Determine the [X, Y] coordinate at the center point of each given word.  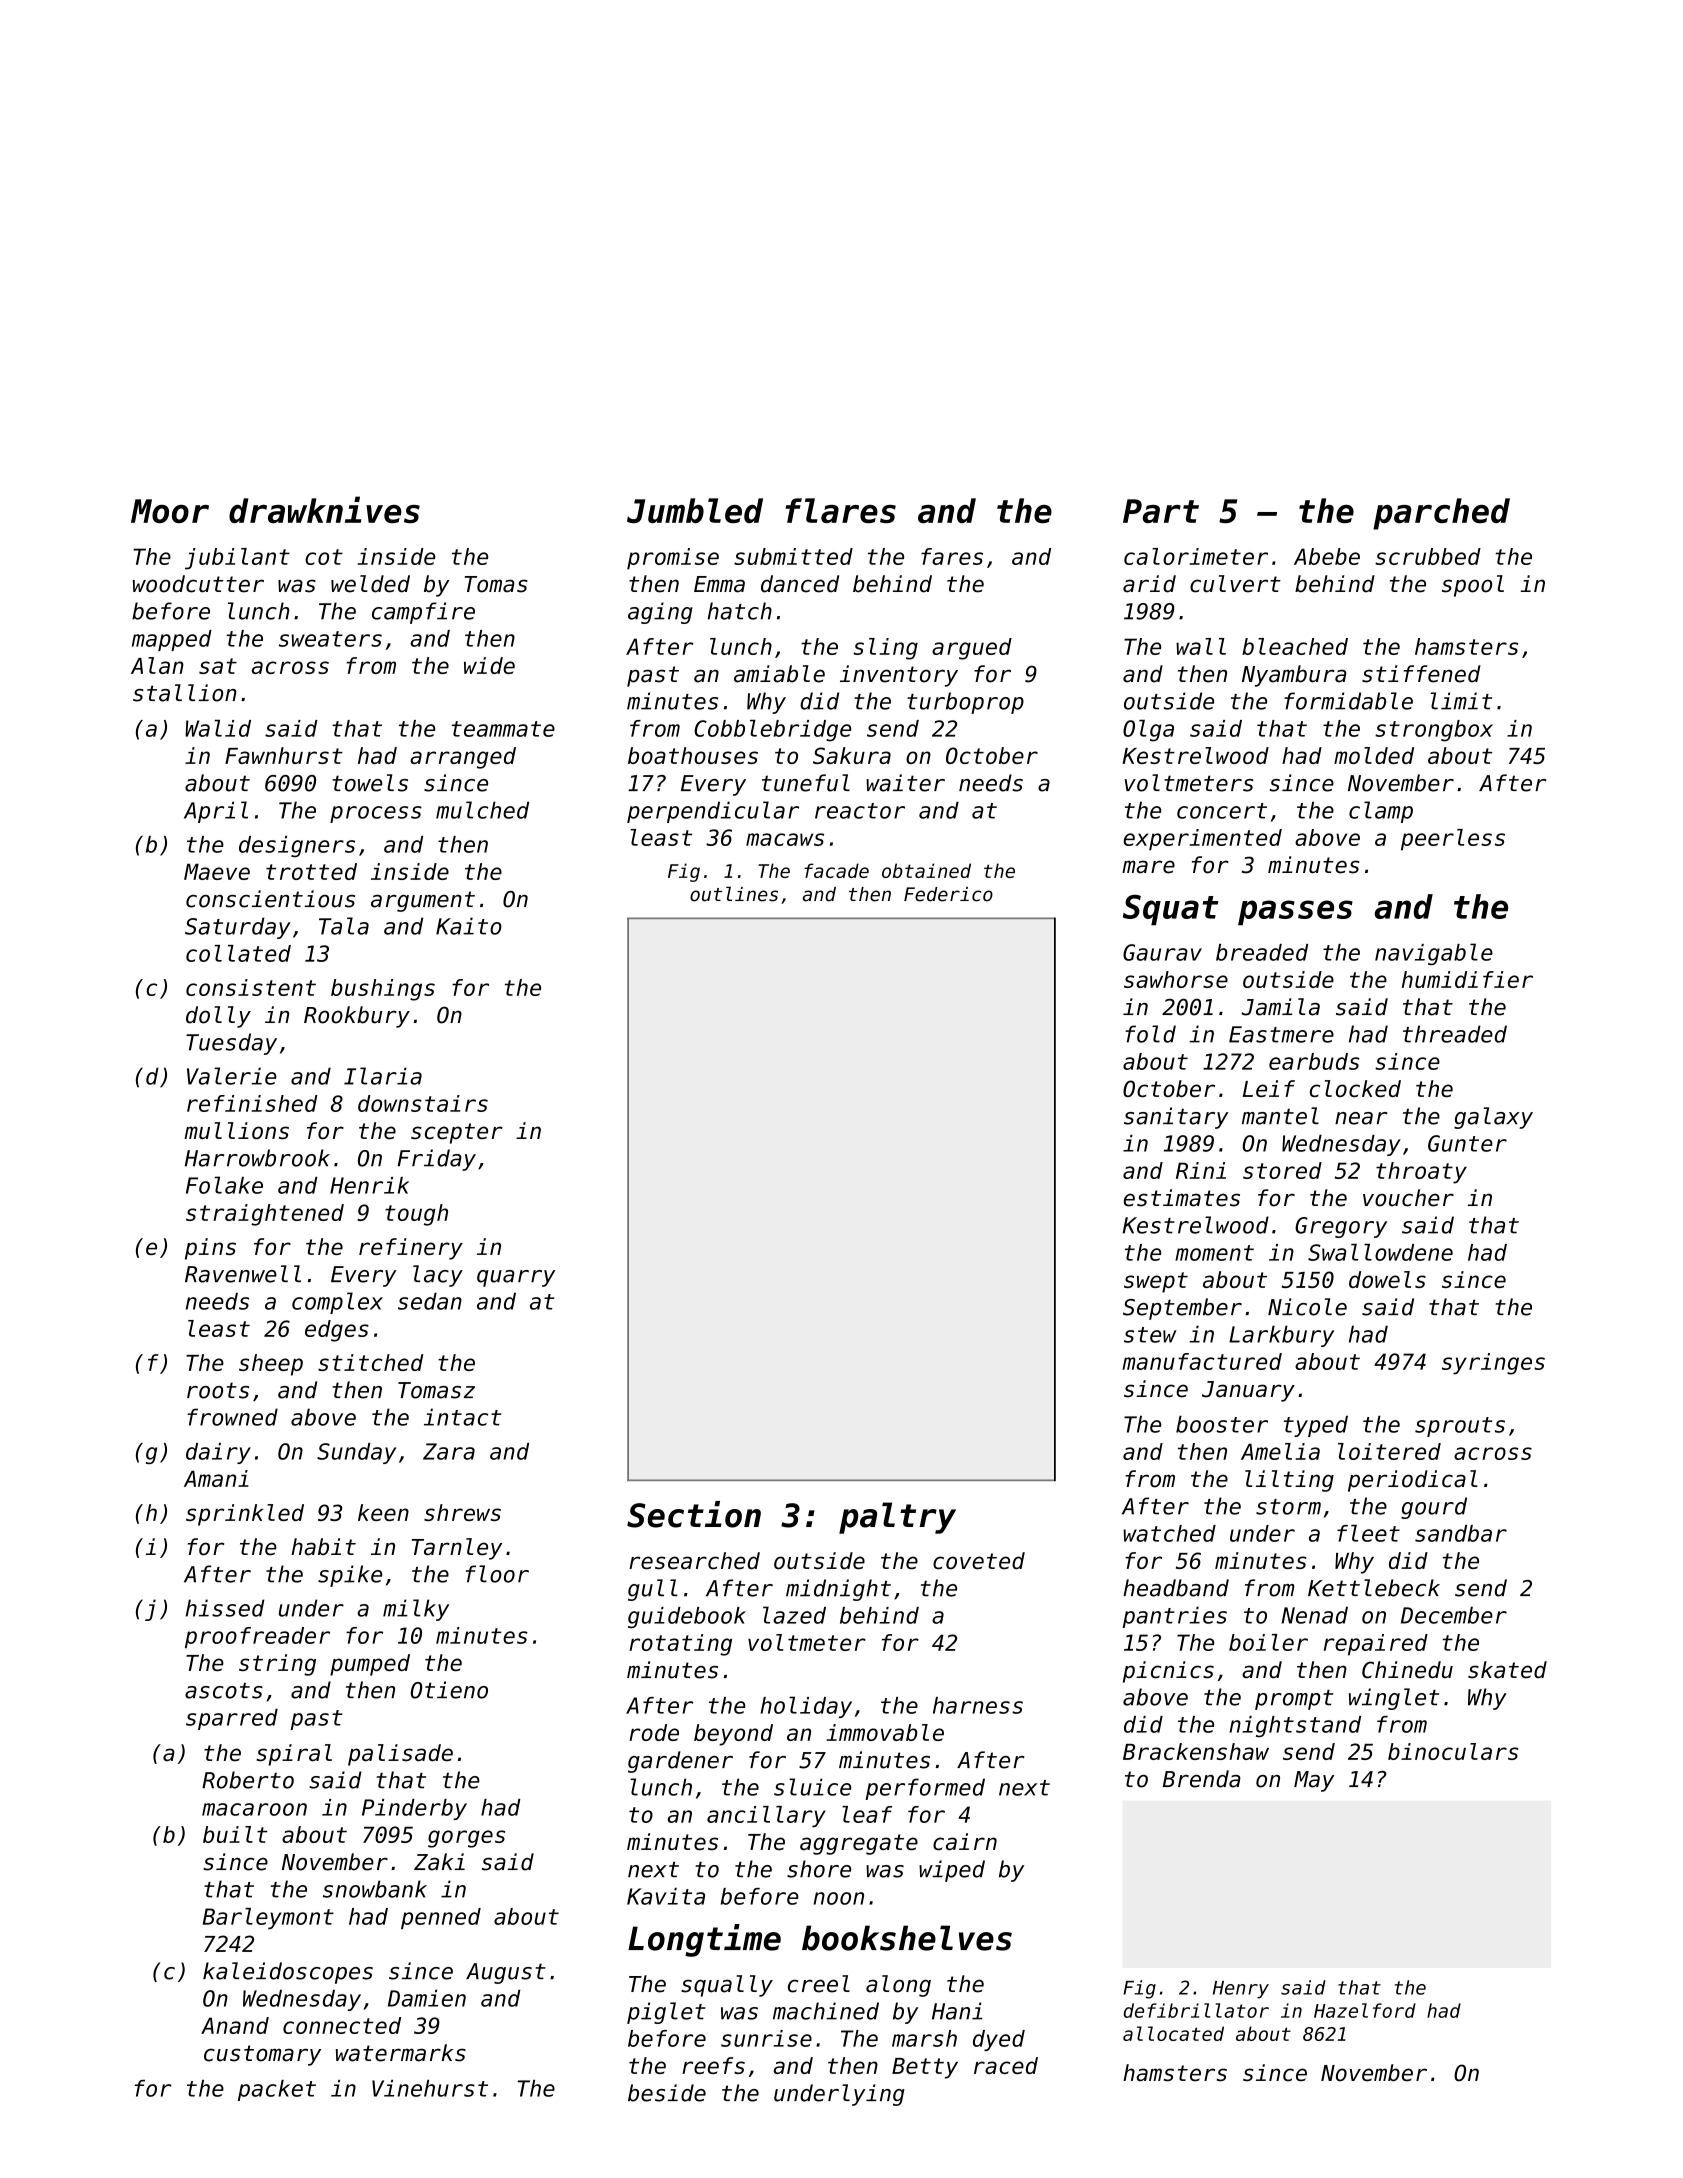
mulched [482, 810]
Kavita [666, 1896]
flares [840, 510]
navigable [1434, 954]
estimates [1181, 1198]
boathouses [693, 755]
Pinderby [414, 1809]
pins [210, 1249]
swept [1156, 1282]
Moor [170, 511]
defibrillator [1196, 2010]
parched [1441, 514]
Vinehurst [430, 2088]
